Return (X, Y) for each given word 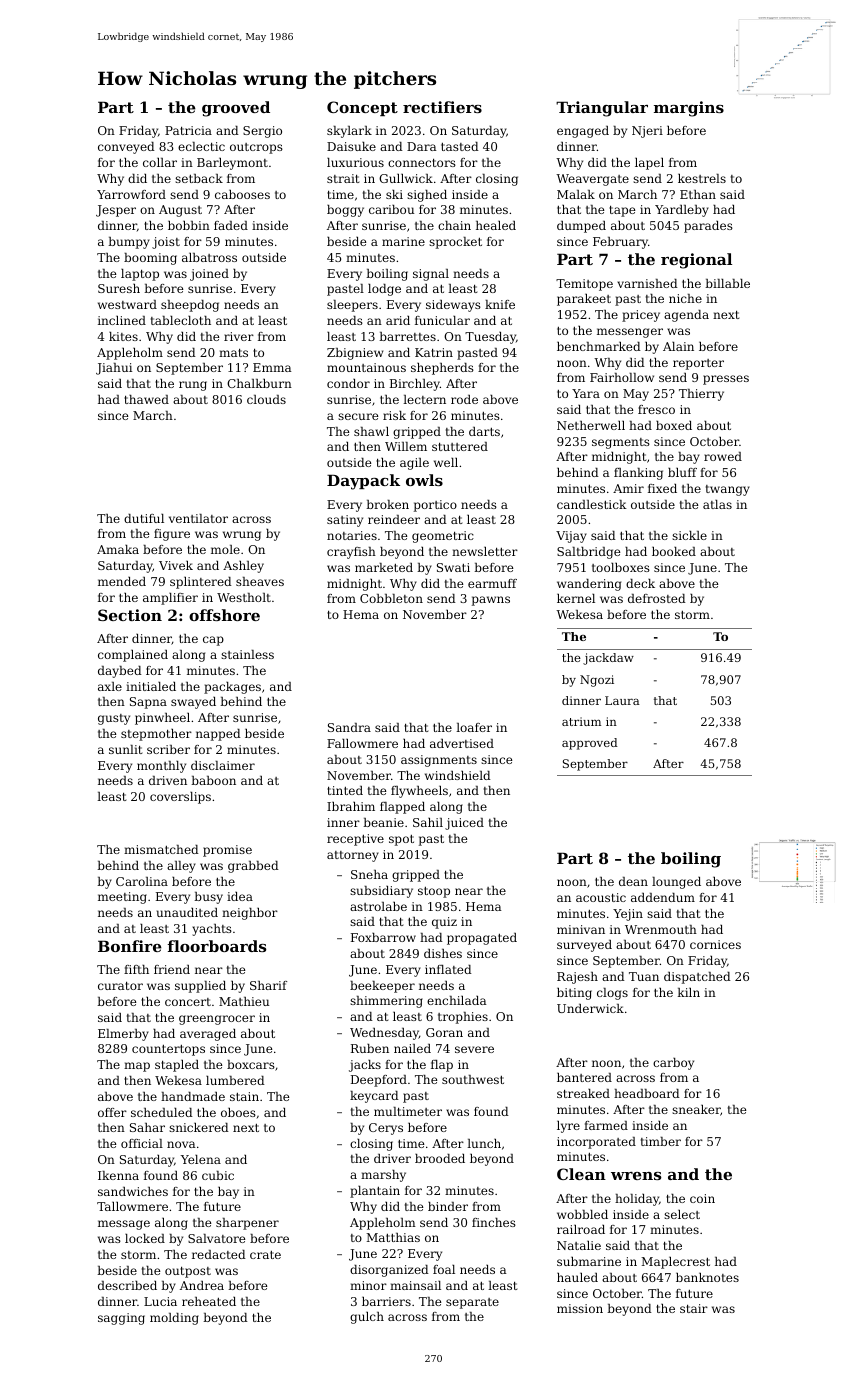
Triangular (602, 109)
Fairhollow (622, 377)
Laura (622, 700)
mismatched (161, 849)
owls (424, 480)
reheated (209, 1301)
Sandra (349, 727)
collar (160, 162)
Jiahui (114, 369)
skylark (349, 132)
